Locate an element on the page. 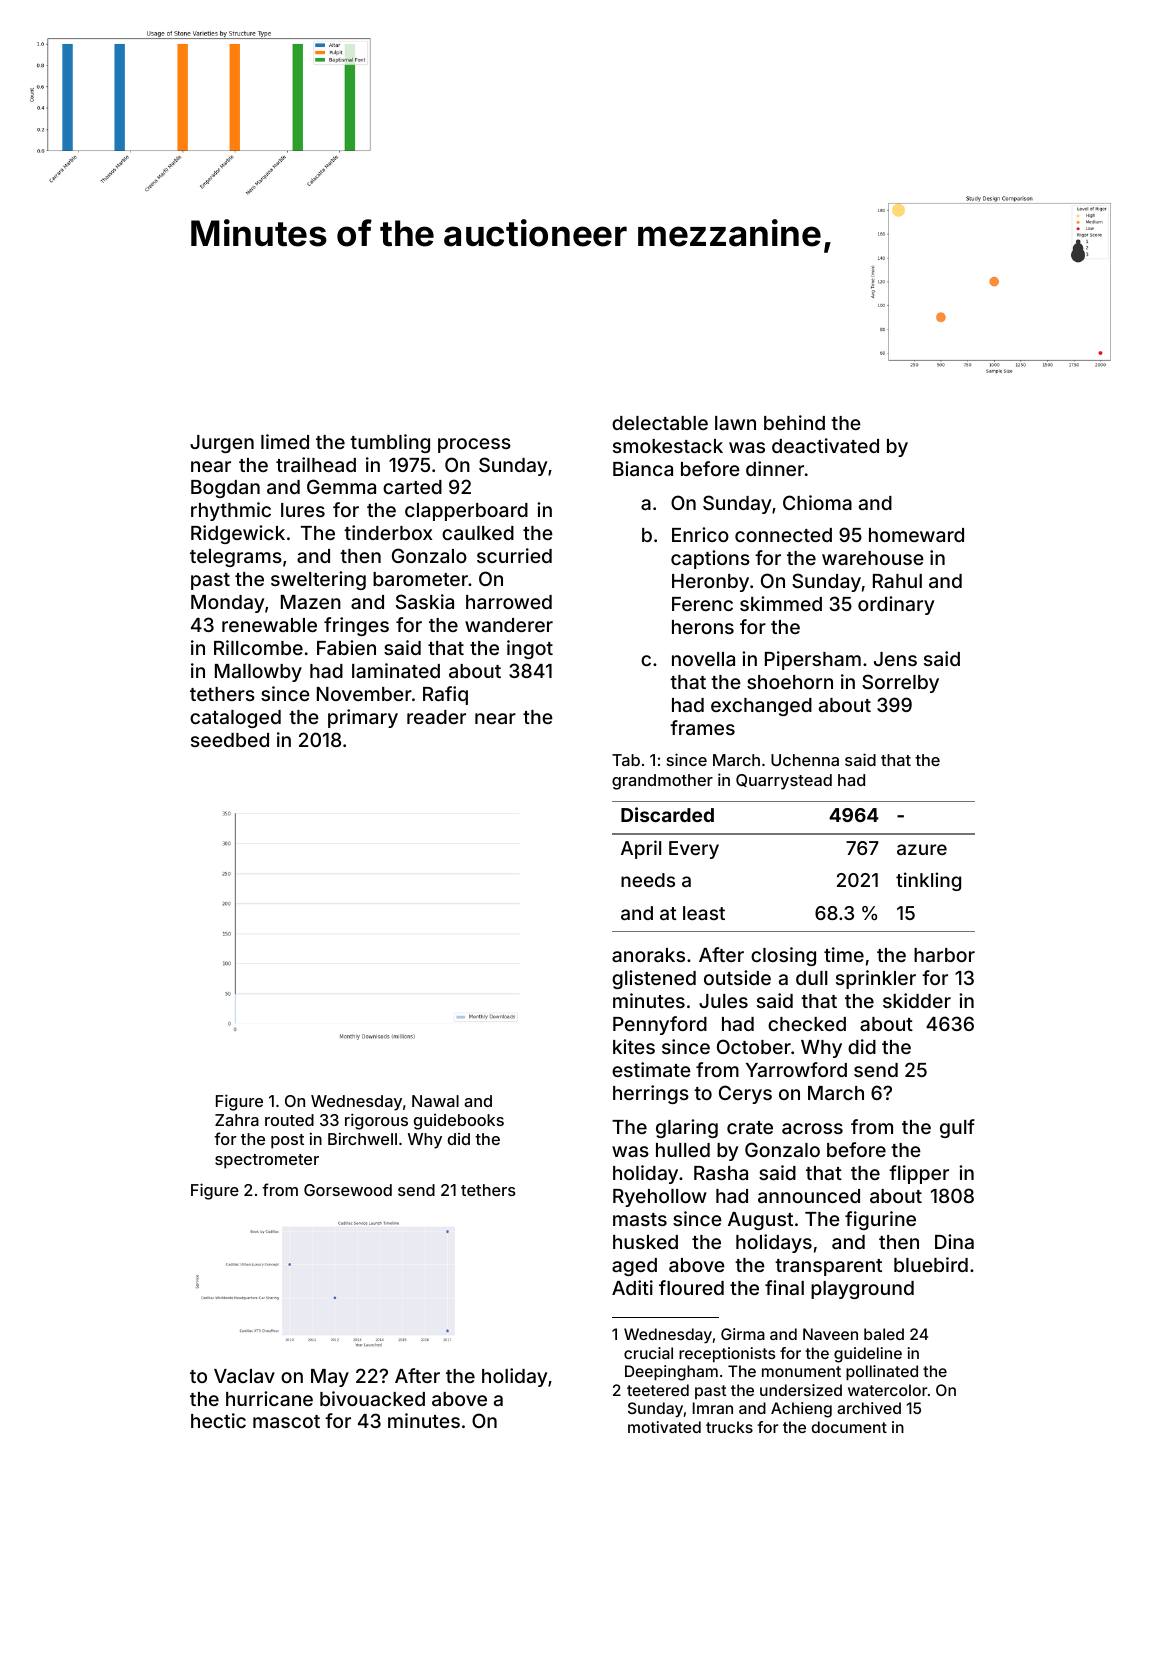 The height and width of the document is (1654, 1165). tumbling is located at coordinates (390, 443).
